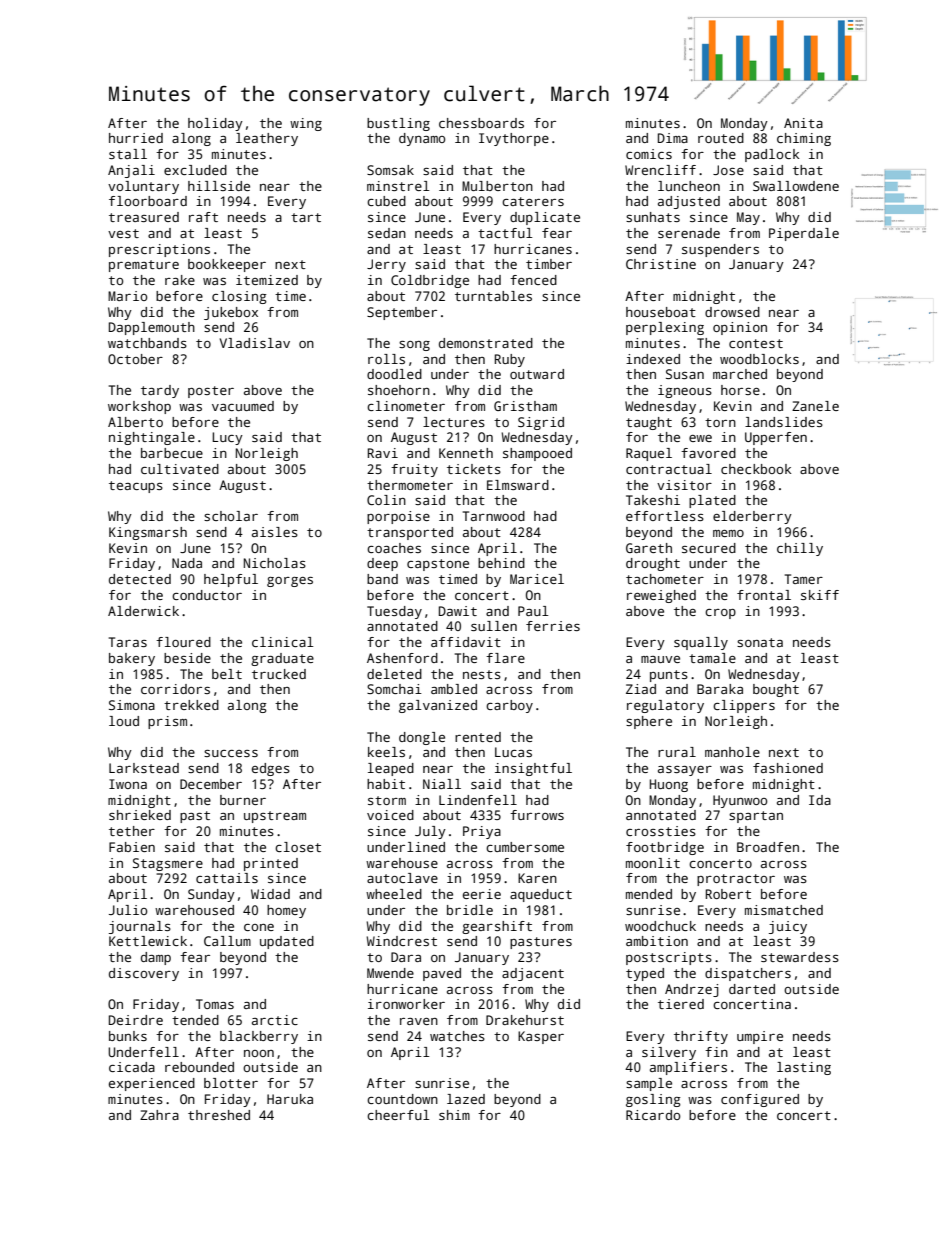  Describe the element at coordinates (788, 768) in the image. I see `fashioned` at that location.
